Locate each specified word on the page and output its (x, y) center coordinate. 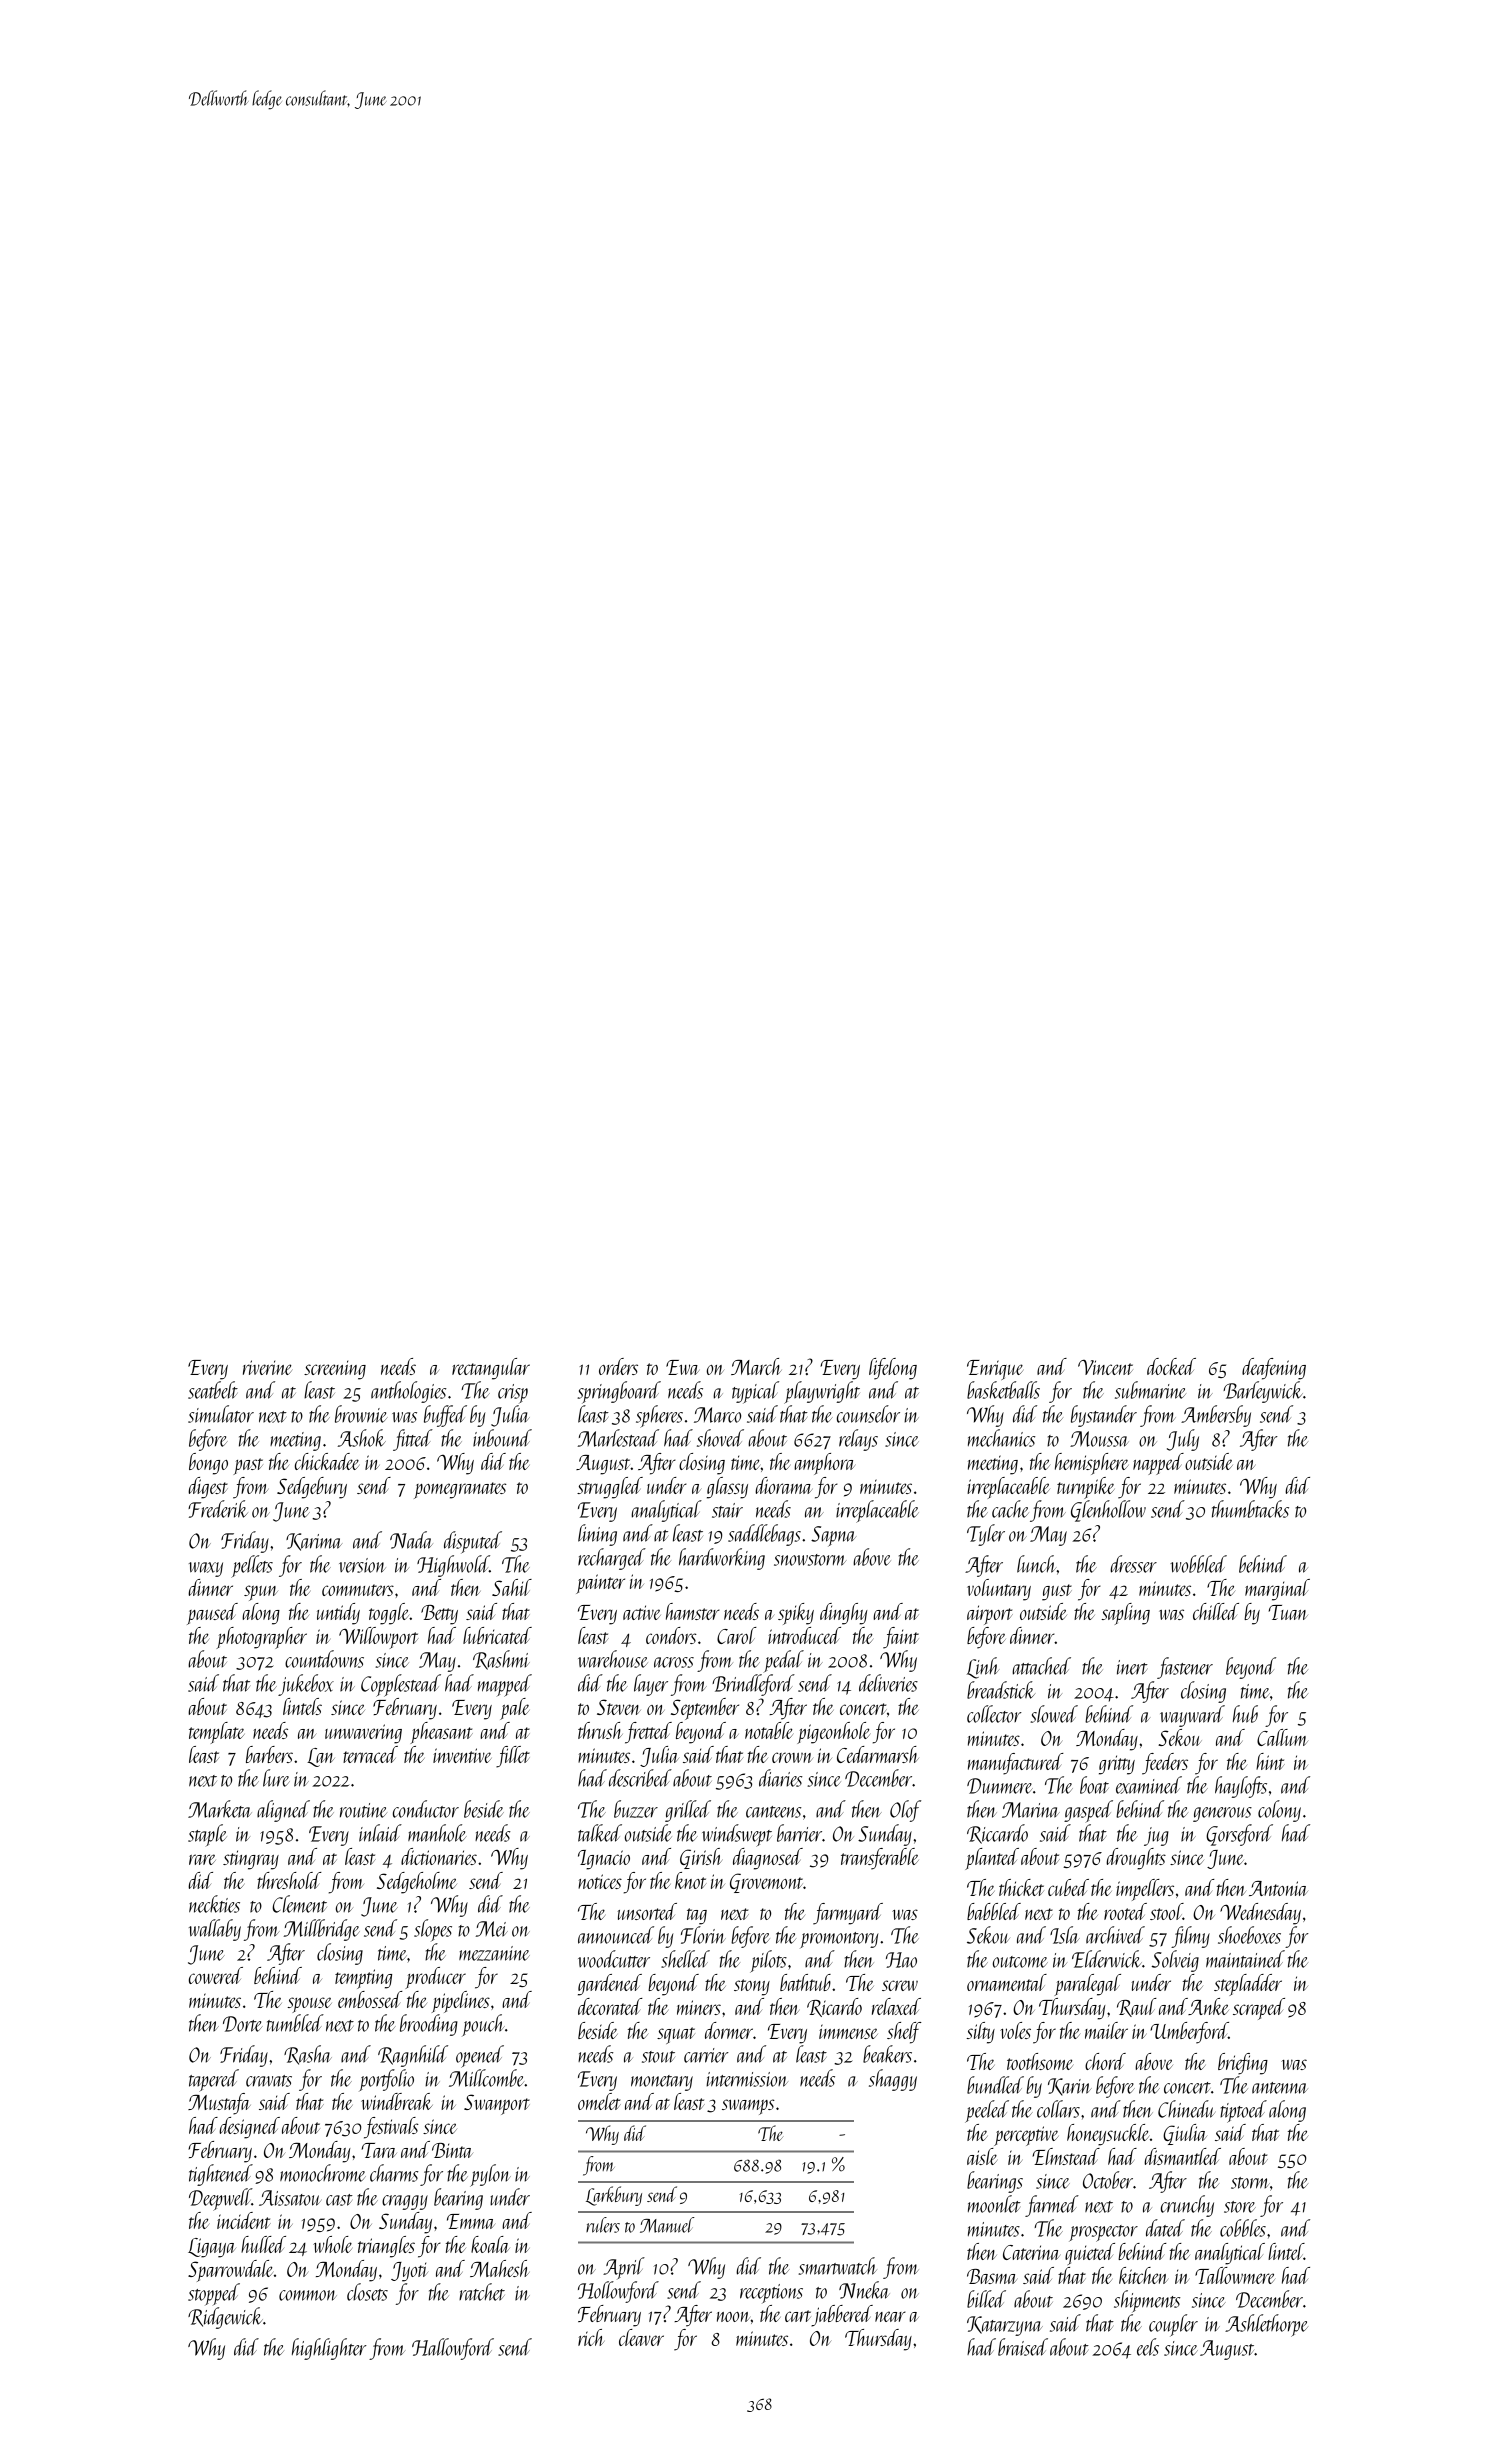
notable (769, 1730)
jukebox (306, 1685)
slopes (433, 1930)
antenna (1280, 2088)
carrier (706, 2055)
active (642, 1612)
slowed (1054, 1714)
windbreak (397, 2101)
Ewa (682, 1367)
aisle (982, 2156)
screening (335, 1370)
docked (1171, 1366)
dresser (1133, 1564)
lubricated (497, 1635)
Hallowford (453, 2349)
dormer (729, 2030)
